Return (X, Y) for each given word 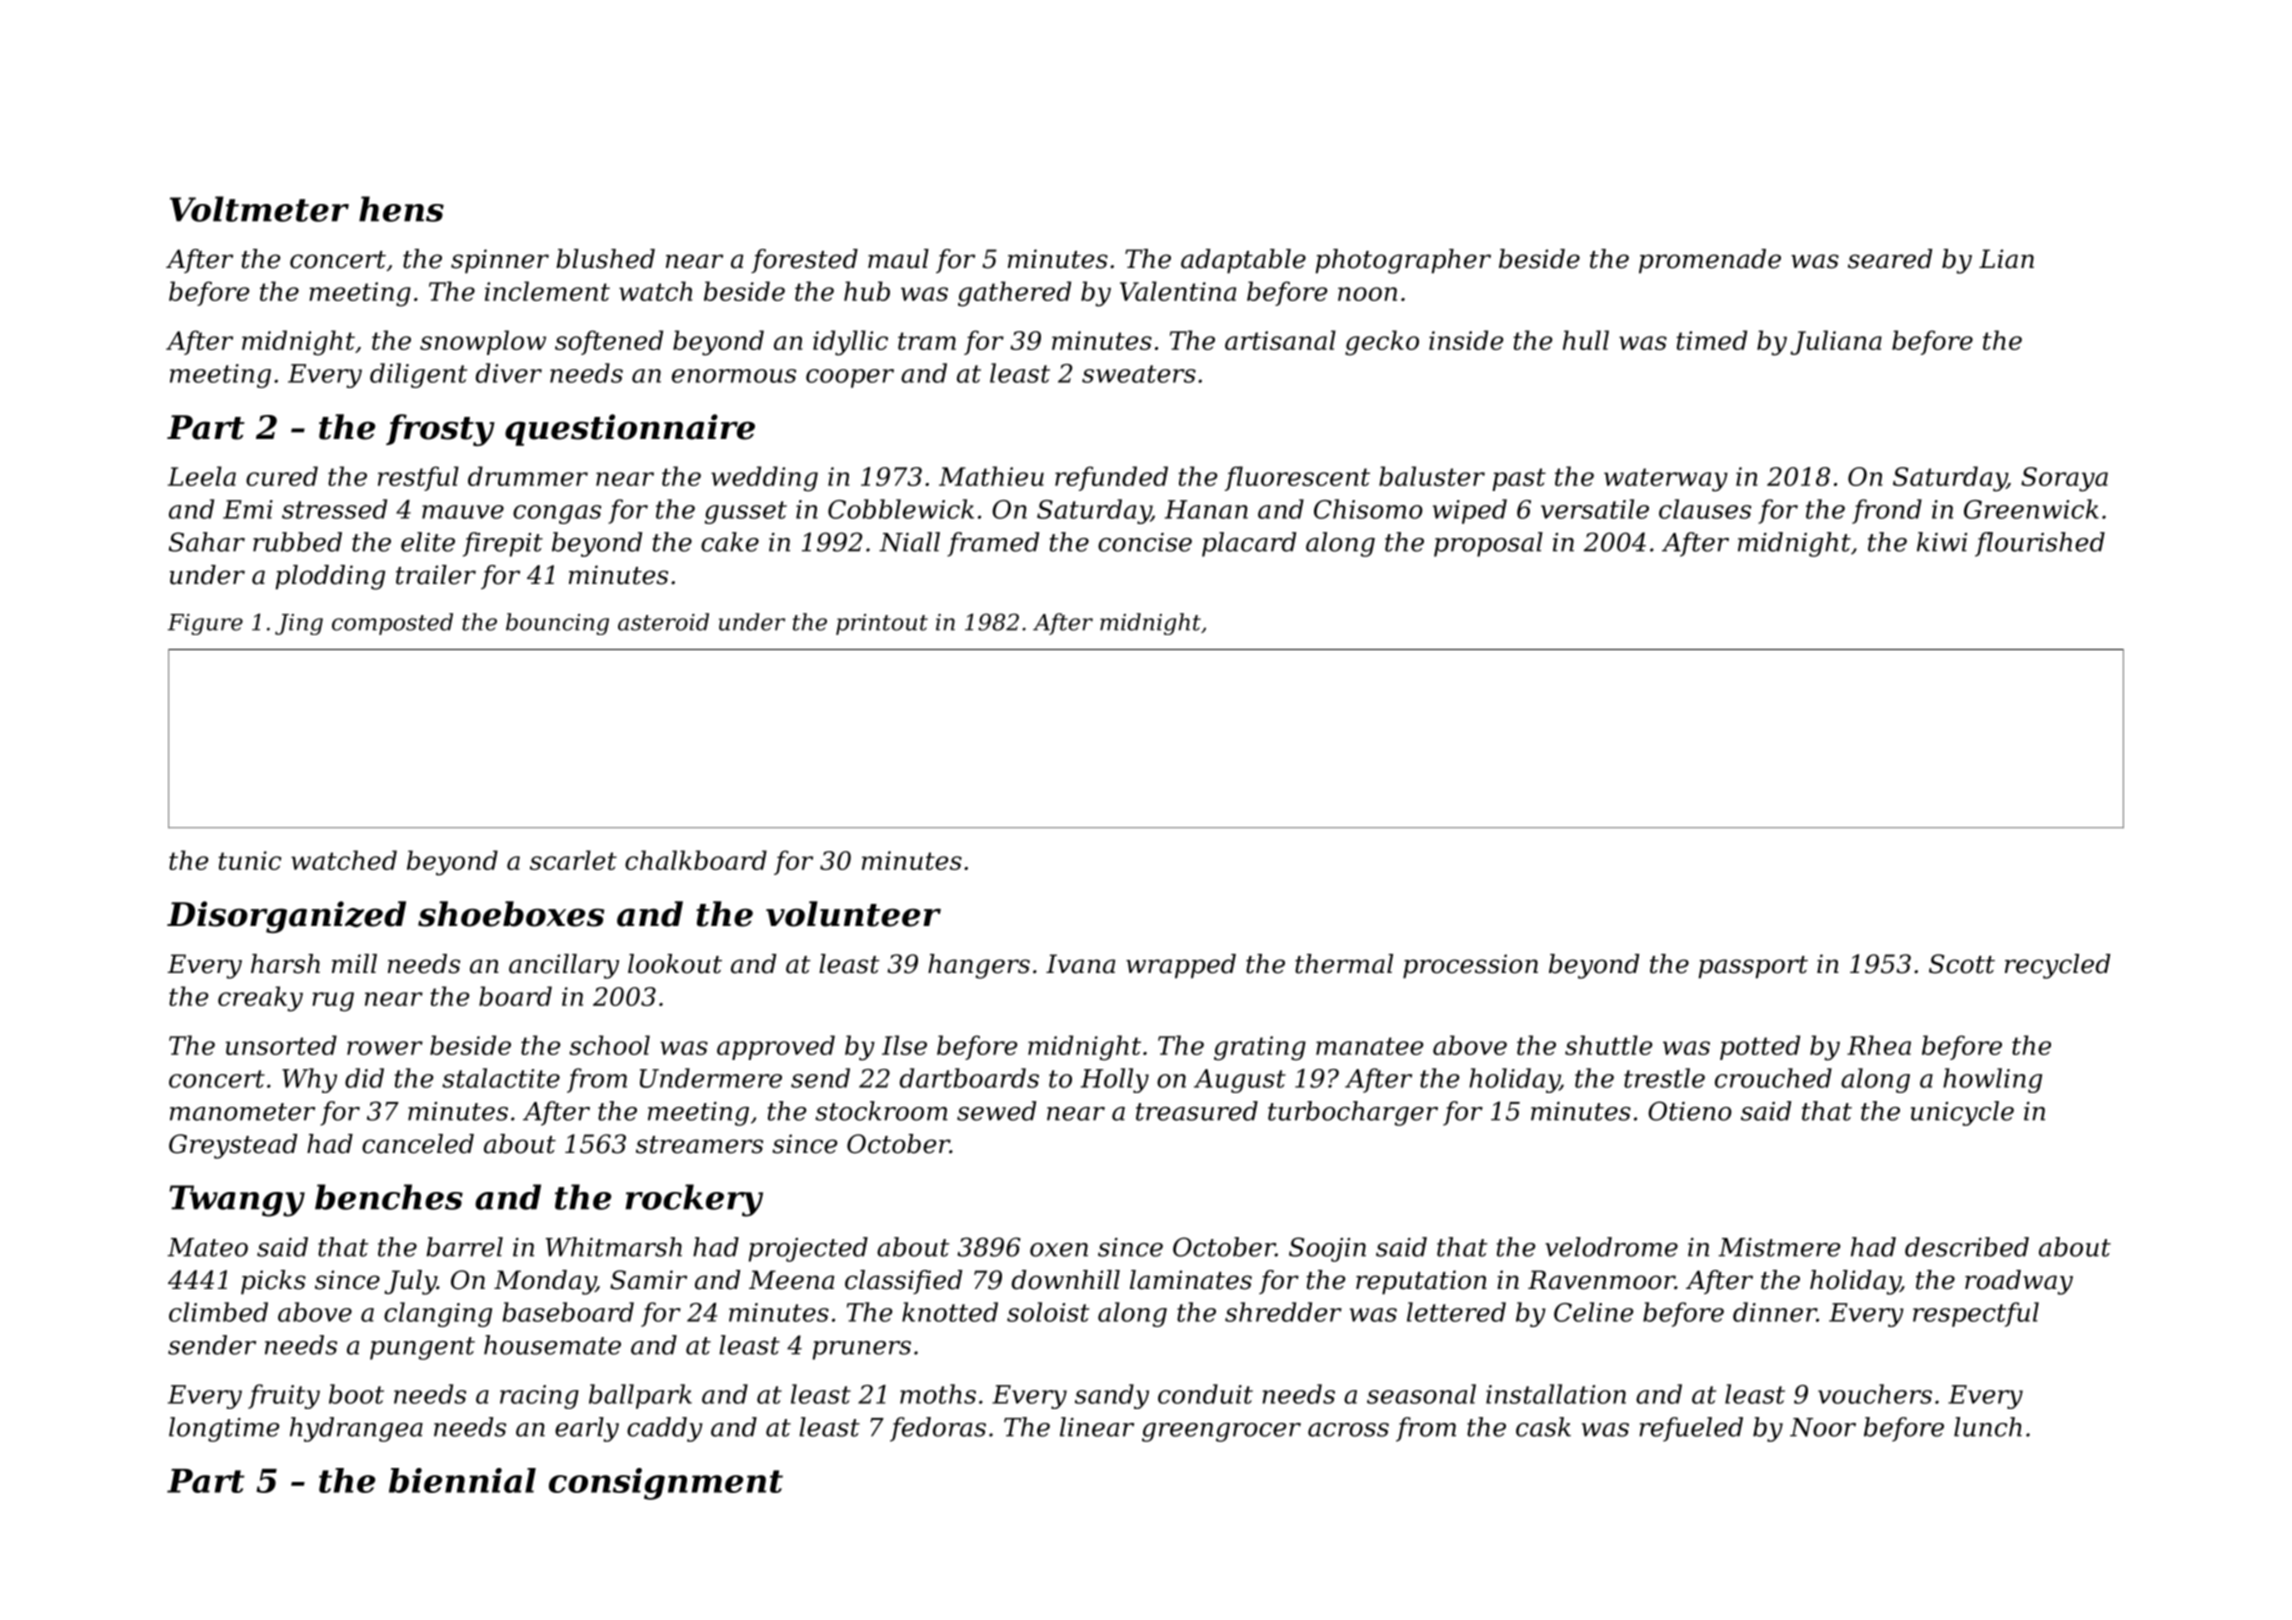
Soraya (2064, 479)
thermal (1344, 964)
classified (903, 1282)
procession (1470, 966)
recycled (2057, 966)
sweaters (1139, 374)
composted (392, 624)
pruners (862, 1350)
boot (356, 1394)
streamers (699, 1145)
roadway (2019, 1282)
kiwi (1942, 542)
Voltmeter (259, 209)
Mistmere (1779, 1247)
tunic (249, 860)
